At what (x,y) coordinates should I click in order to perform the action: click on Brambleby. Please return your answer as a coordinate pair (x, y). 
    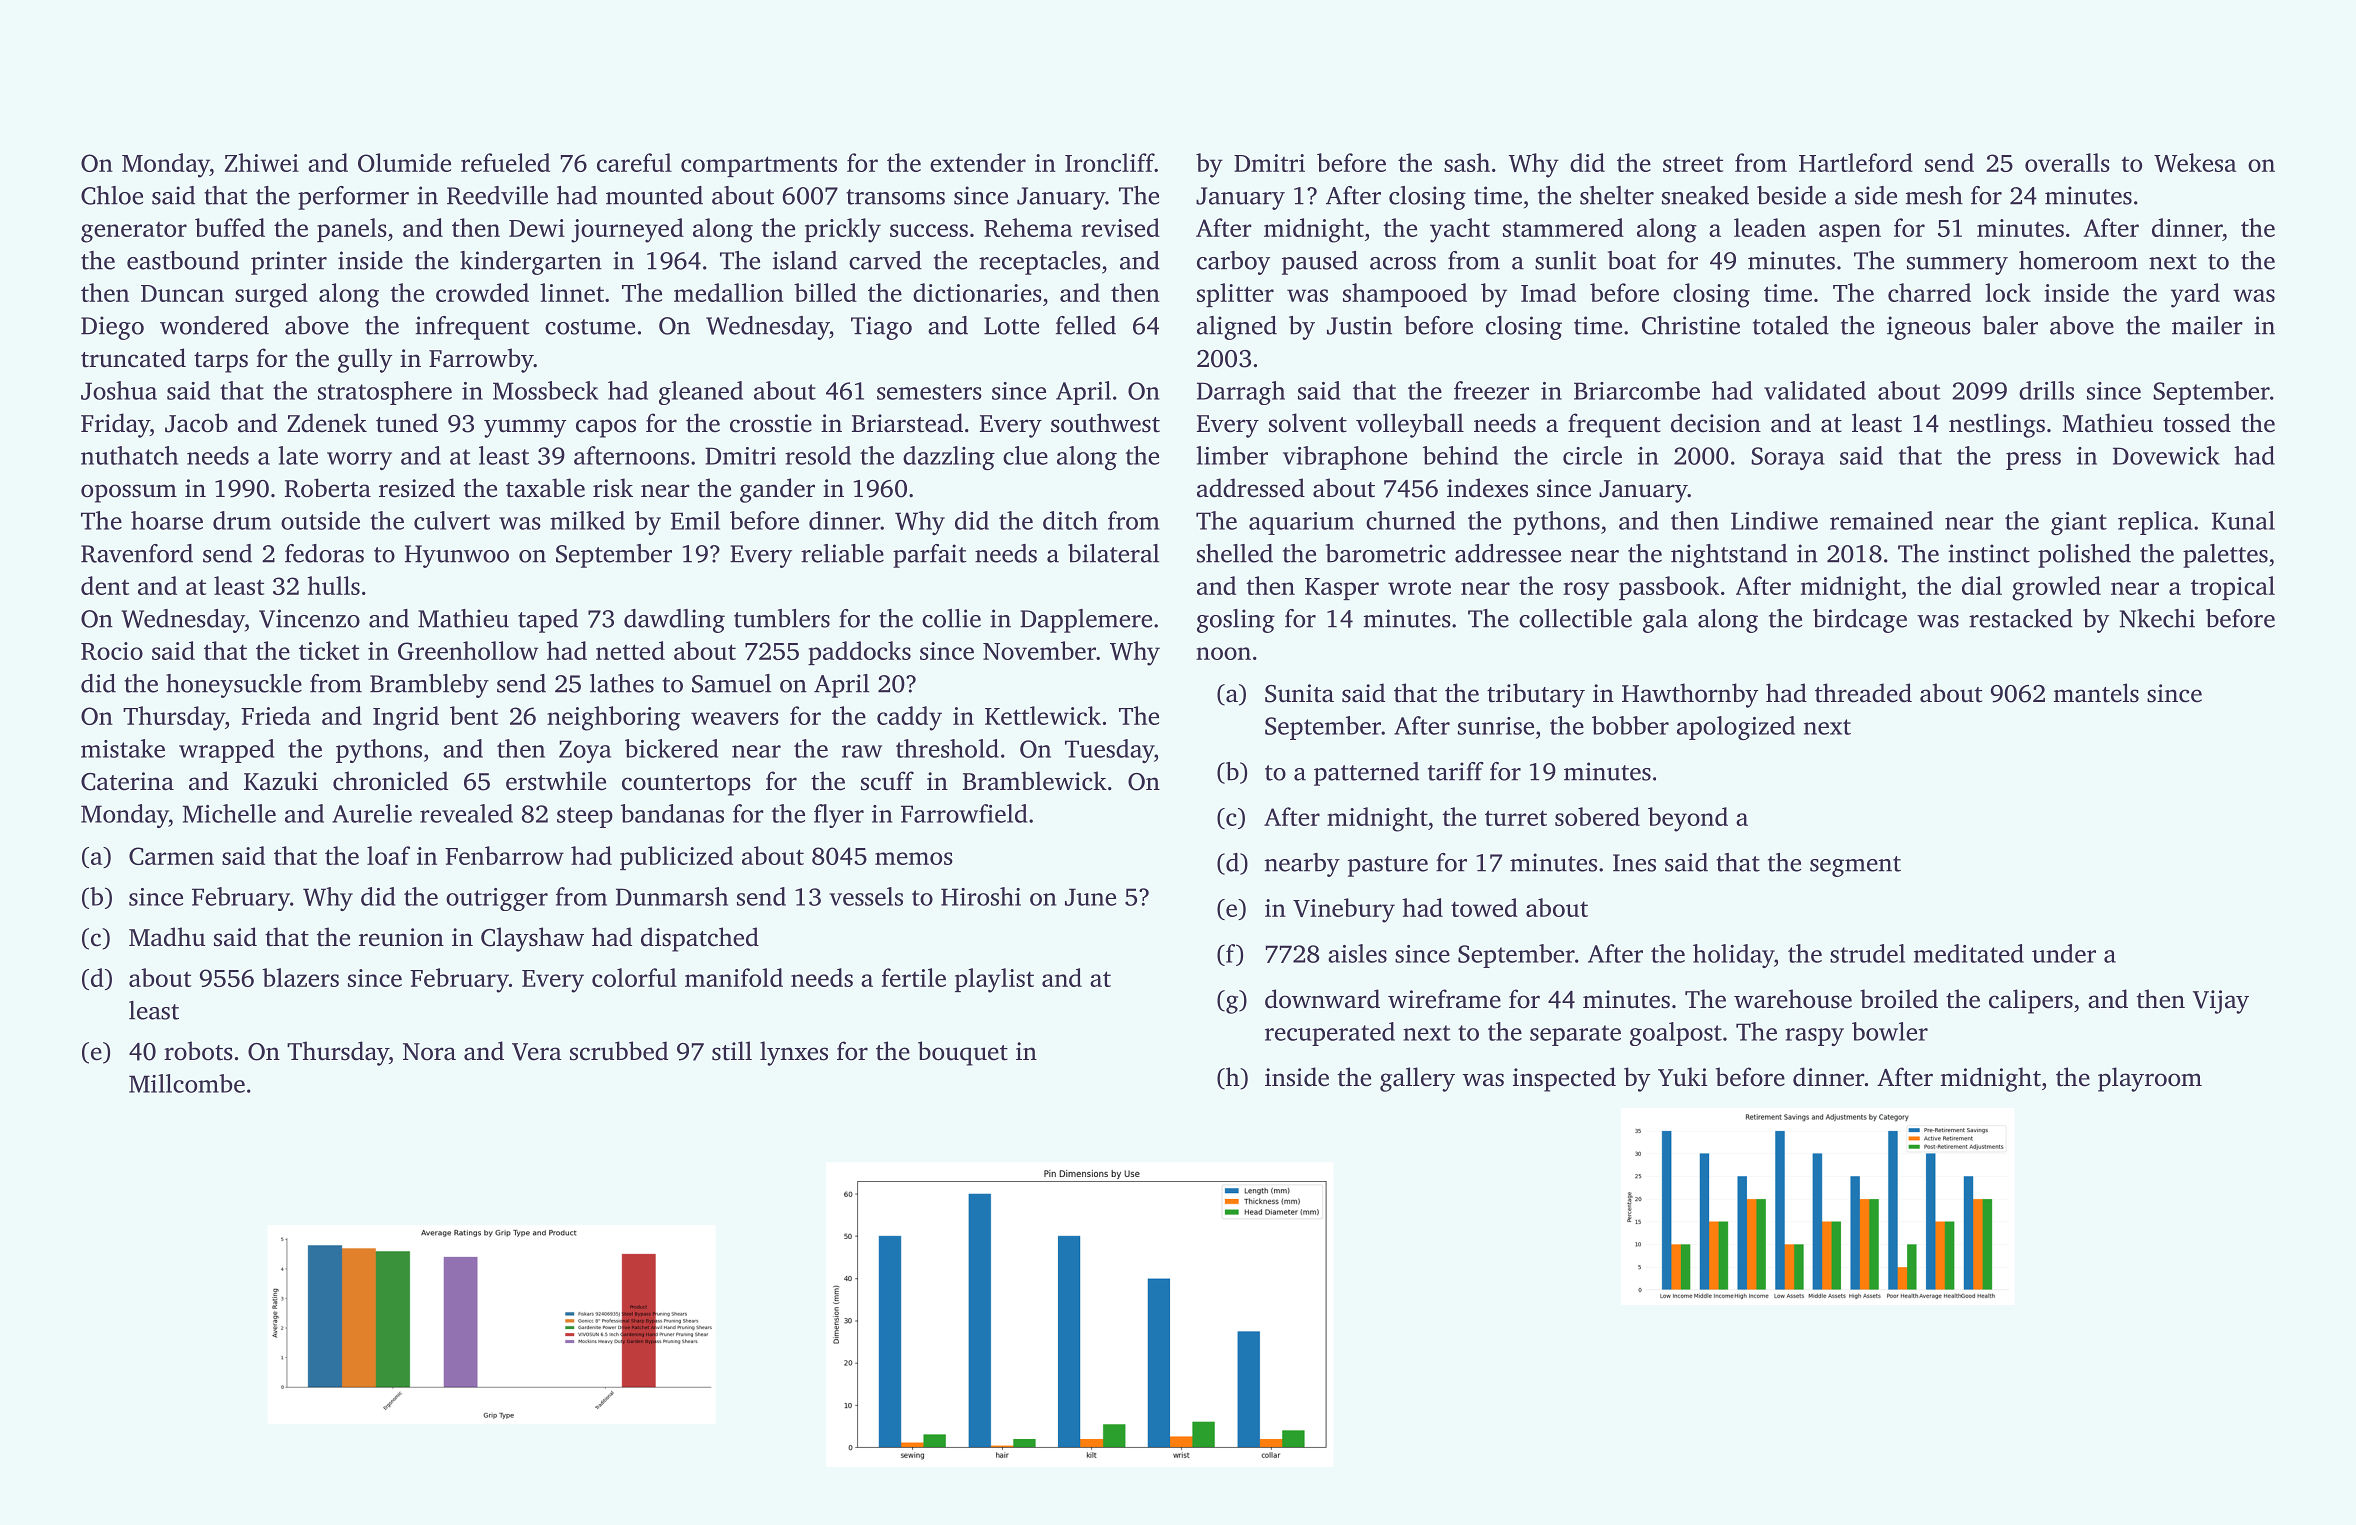
    Looking at the image, I should click on (429, 686).
